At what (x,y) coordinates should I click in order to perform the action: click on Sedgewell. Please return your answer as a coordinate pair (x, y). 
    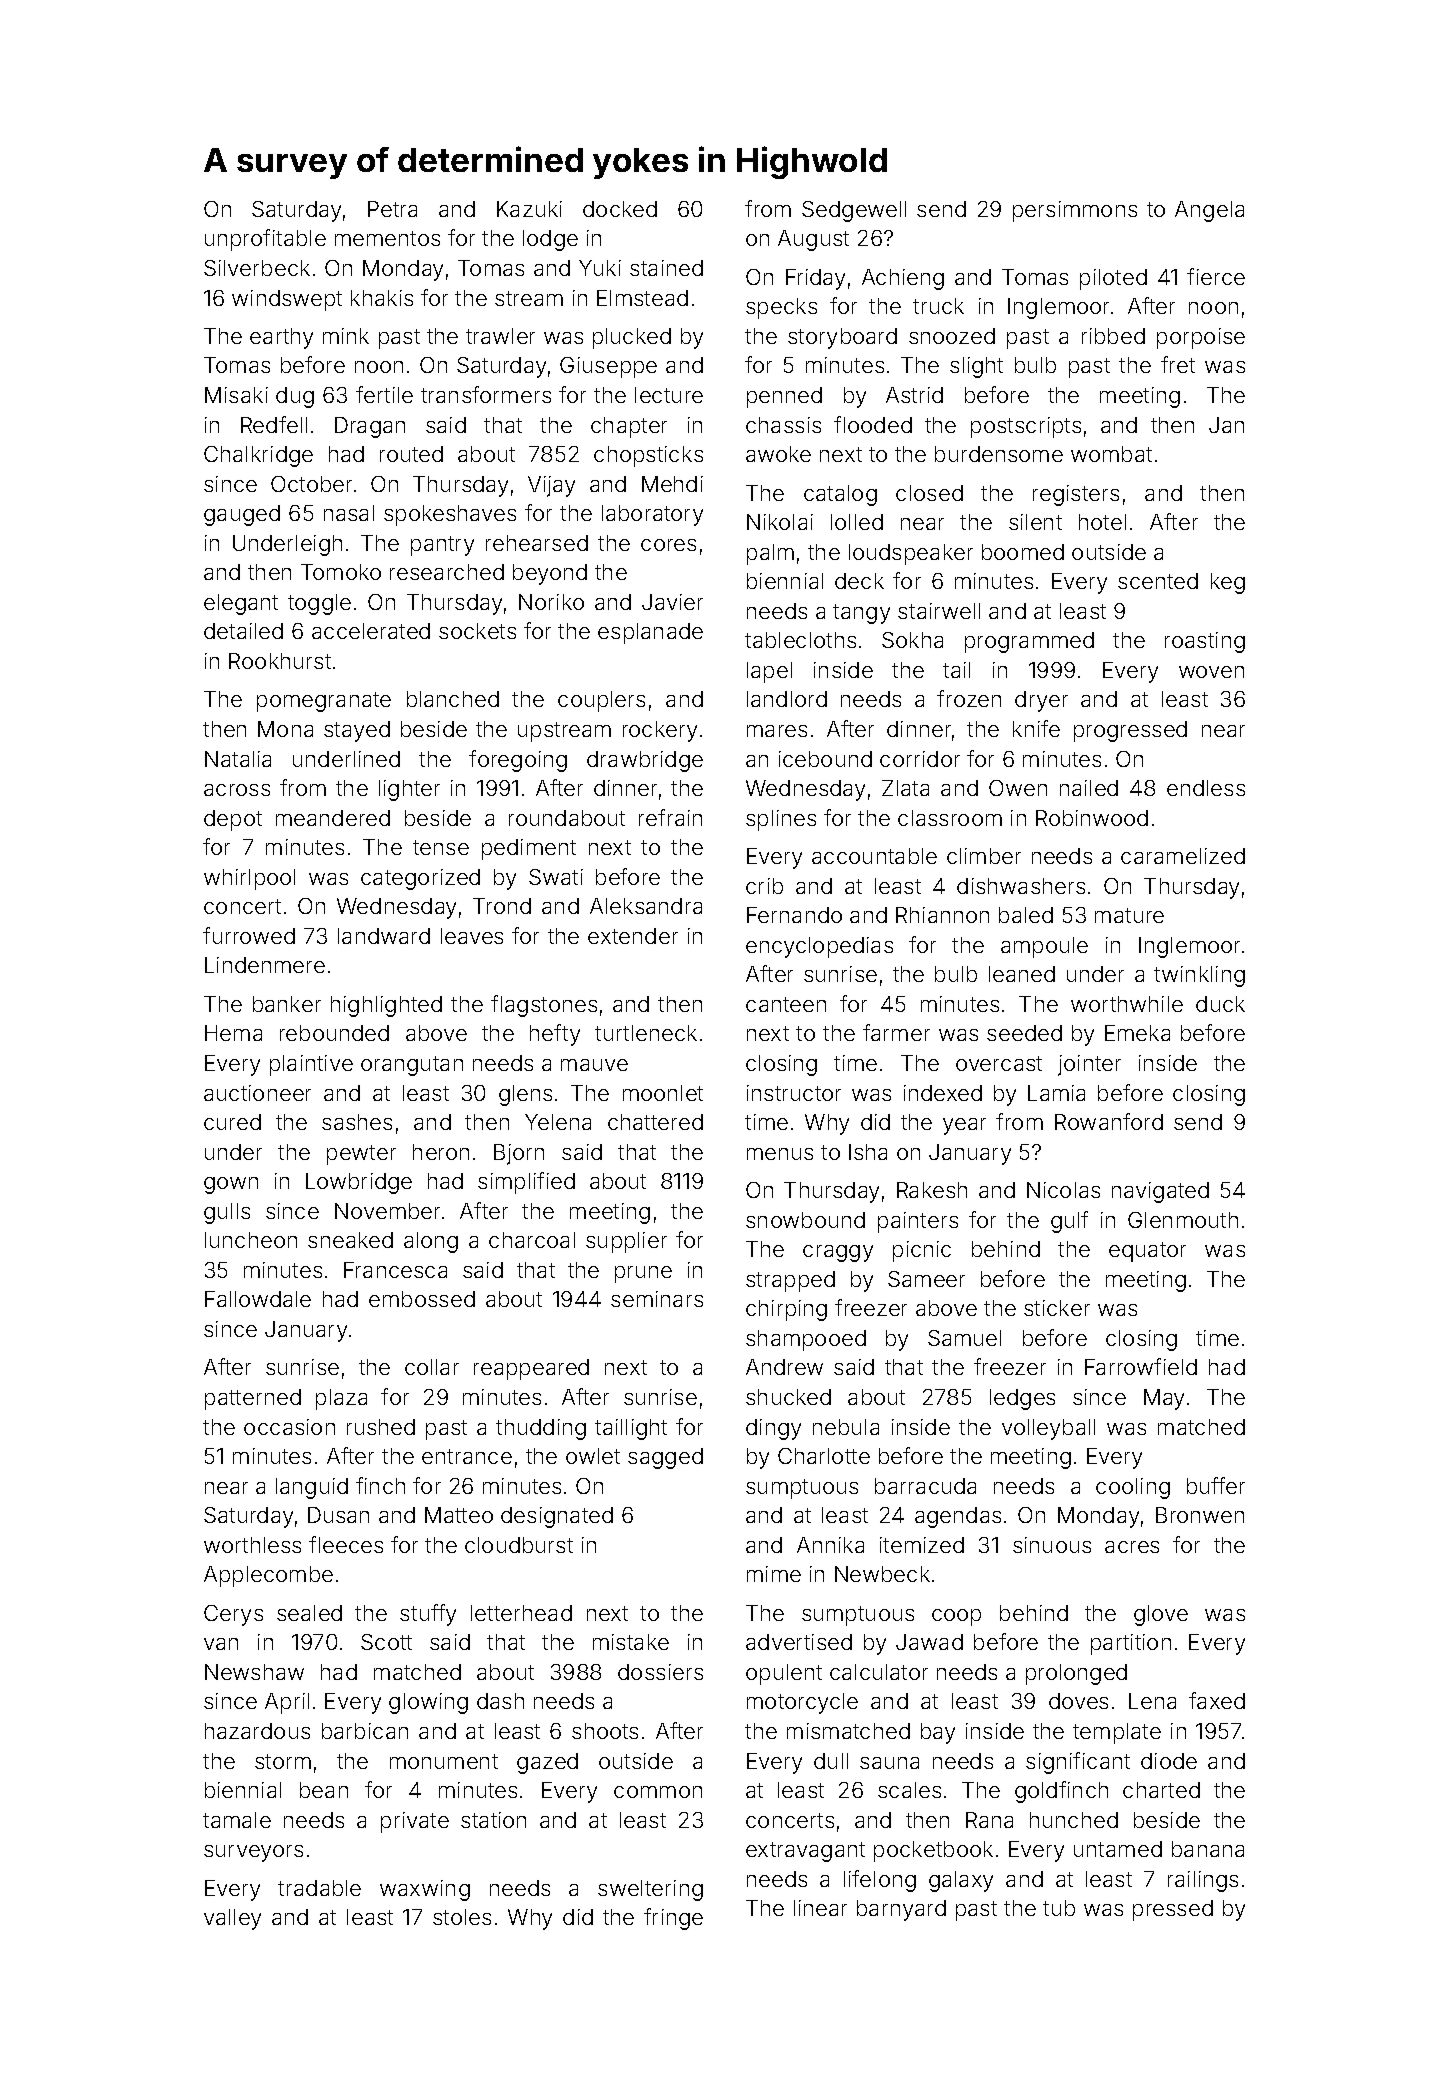
    Looking at the image, I should click on (854, 211).
